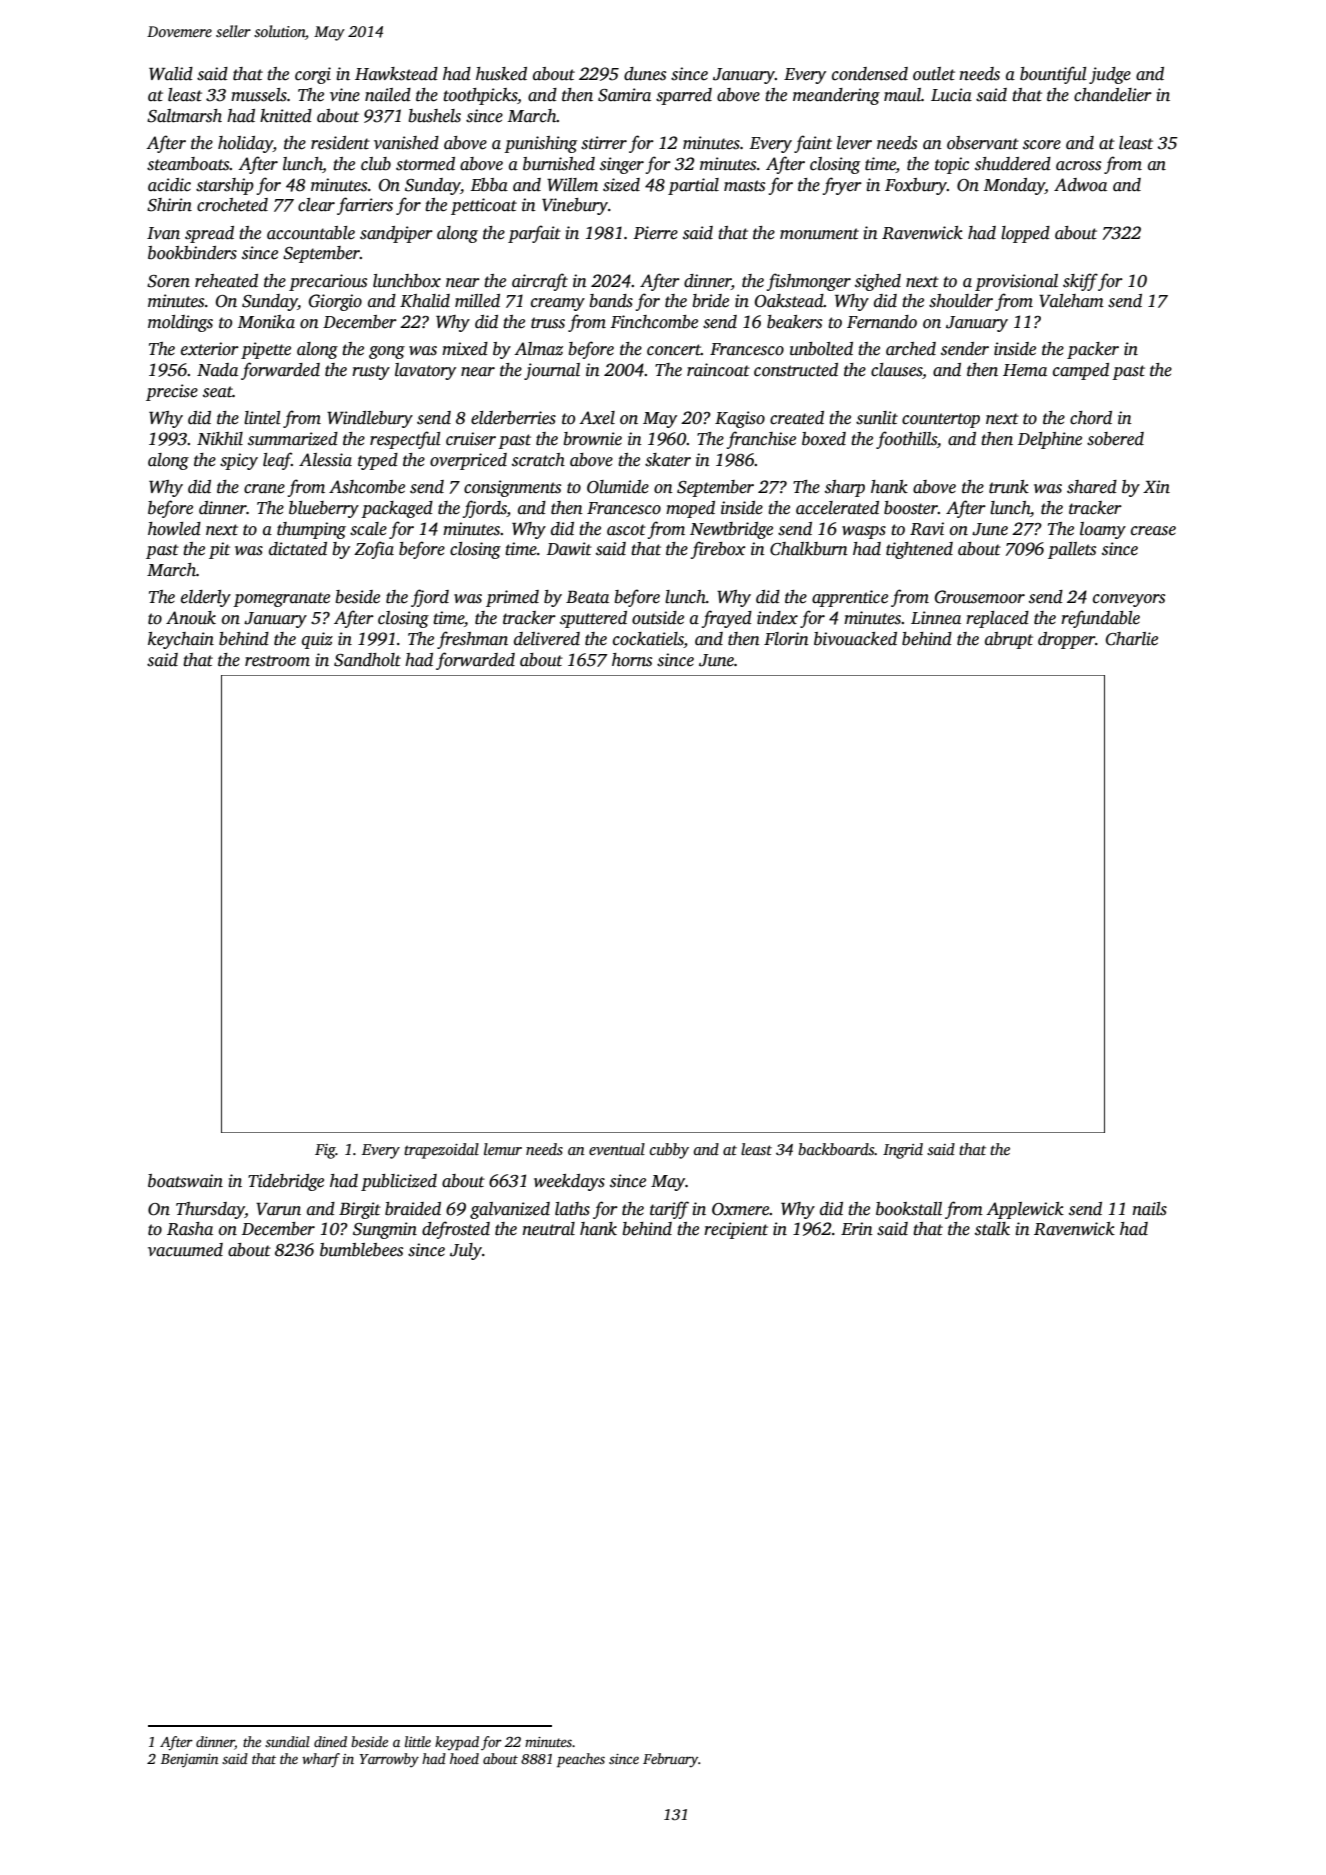  What do you see at coordinates (1072, 550) in the screenshot?
I see `pallets` at bounding box center [1072, 550].
